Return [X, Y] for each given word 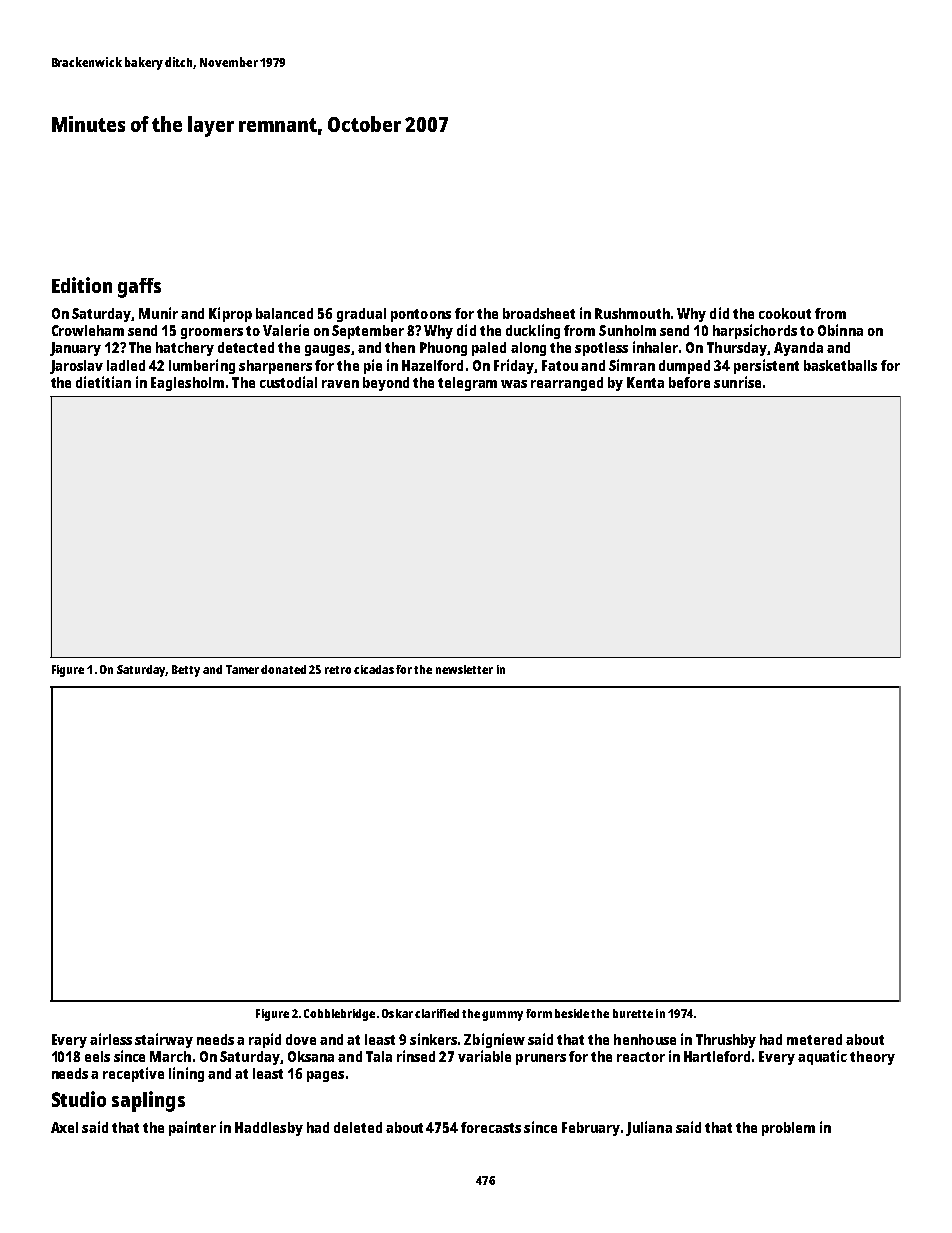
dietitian [103, 382]
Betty [186, 671]
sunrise [737, 382]
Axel [64, 1127]
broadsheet [539, 313]
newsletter [464, 669]
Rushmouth [632, 313]
